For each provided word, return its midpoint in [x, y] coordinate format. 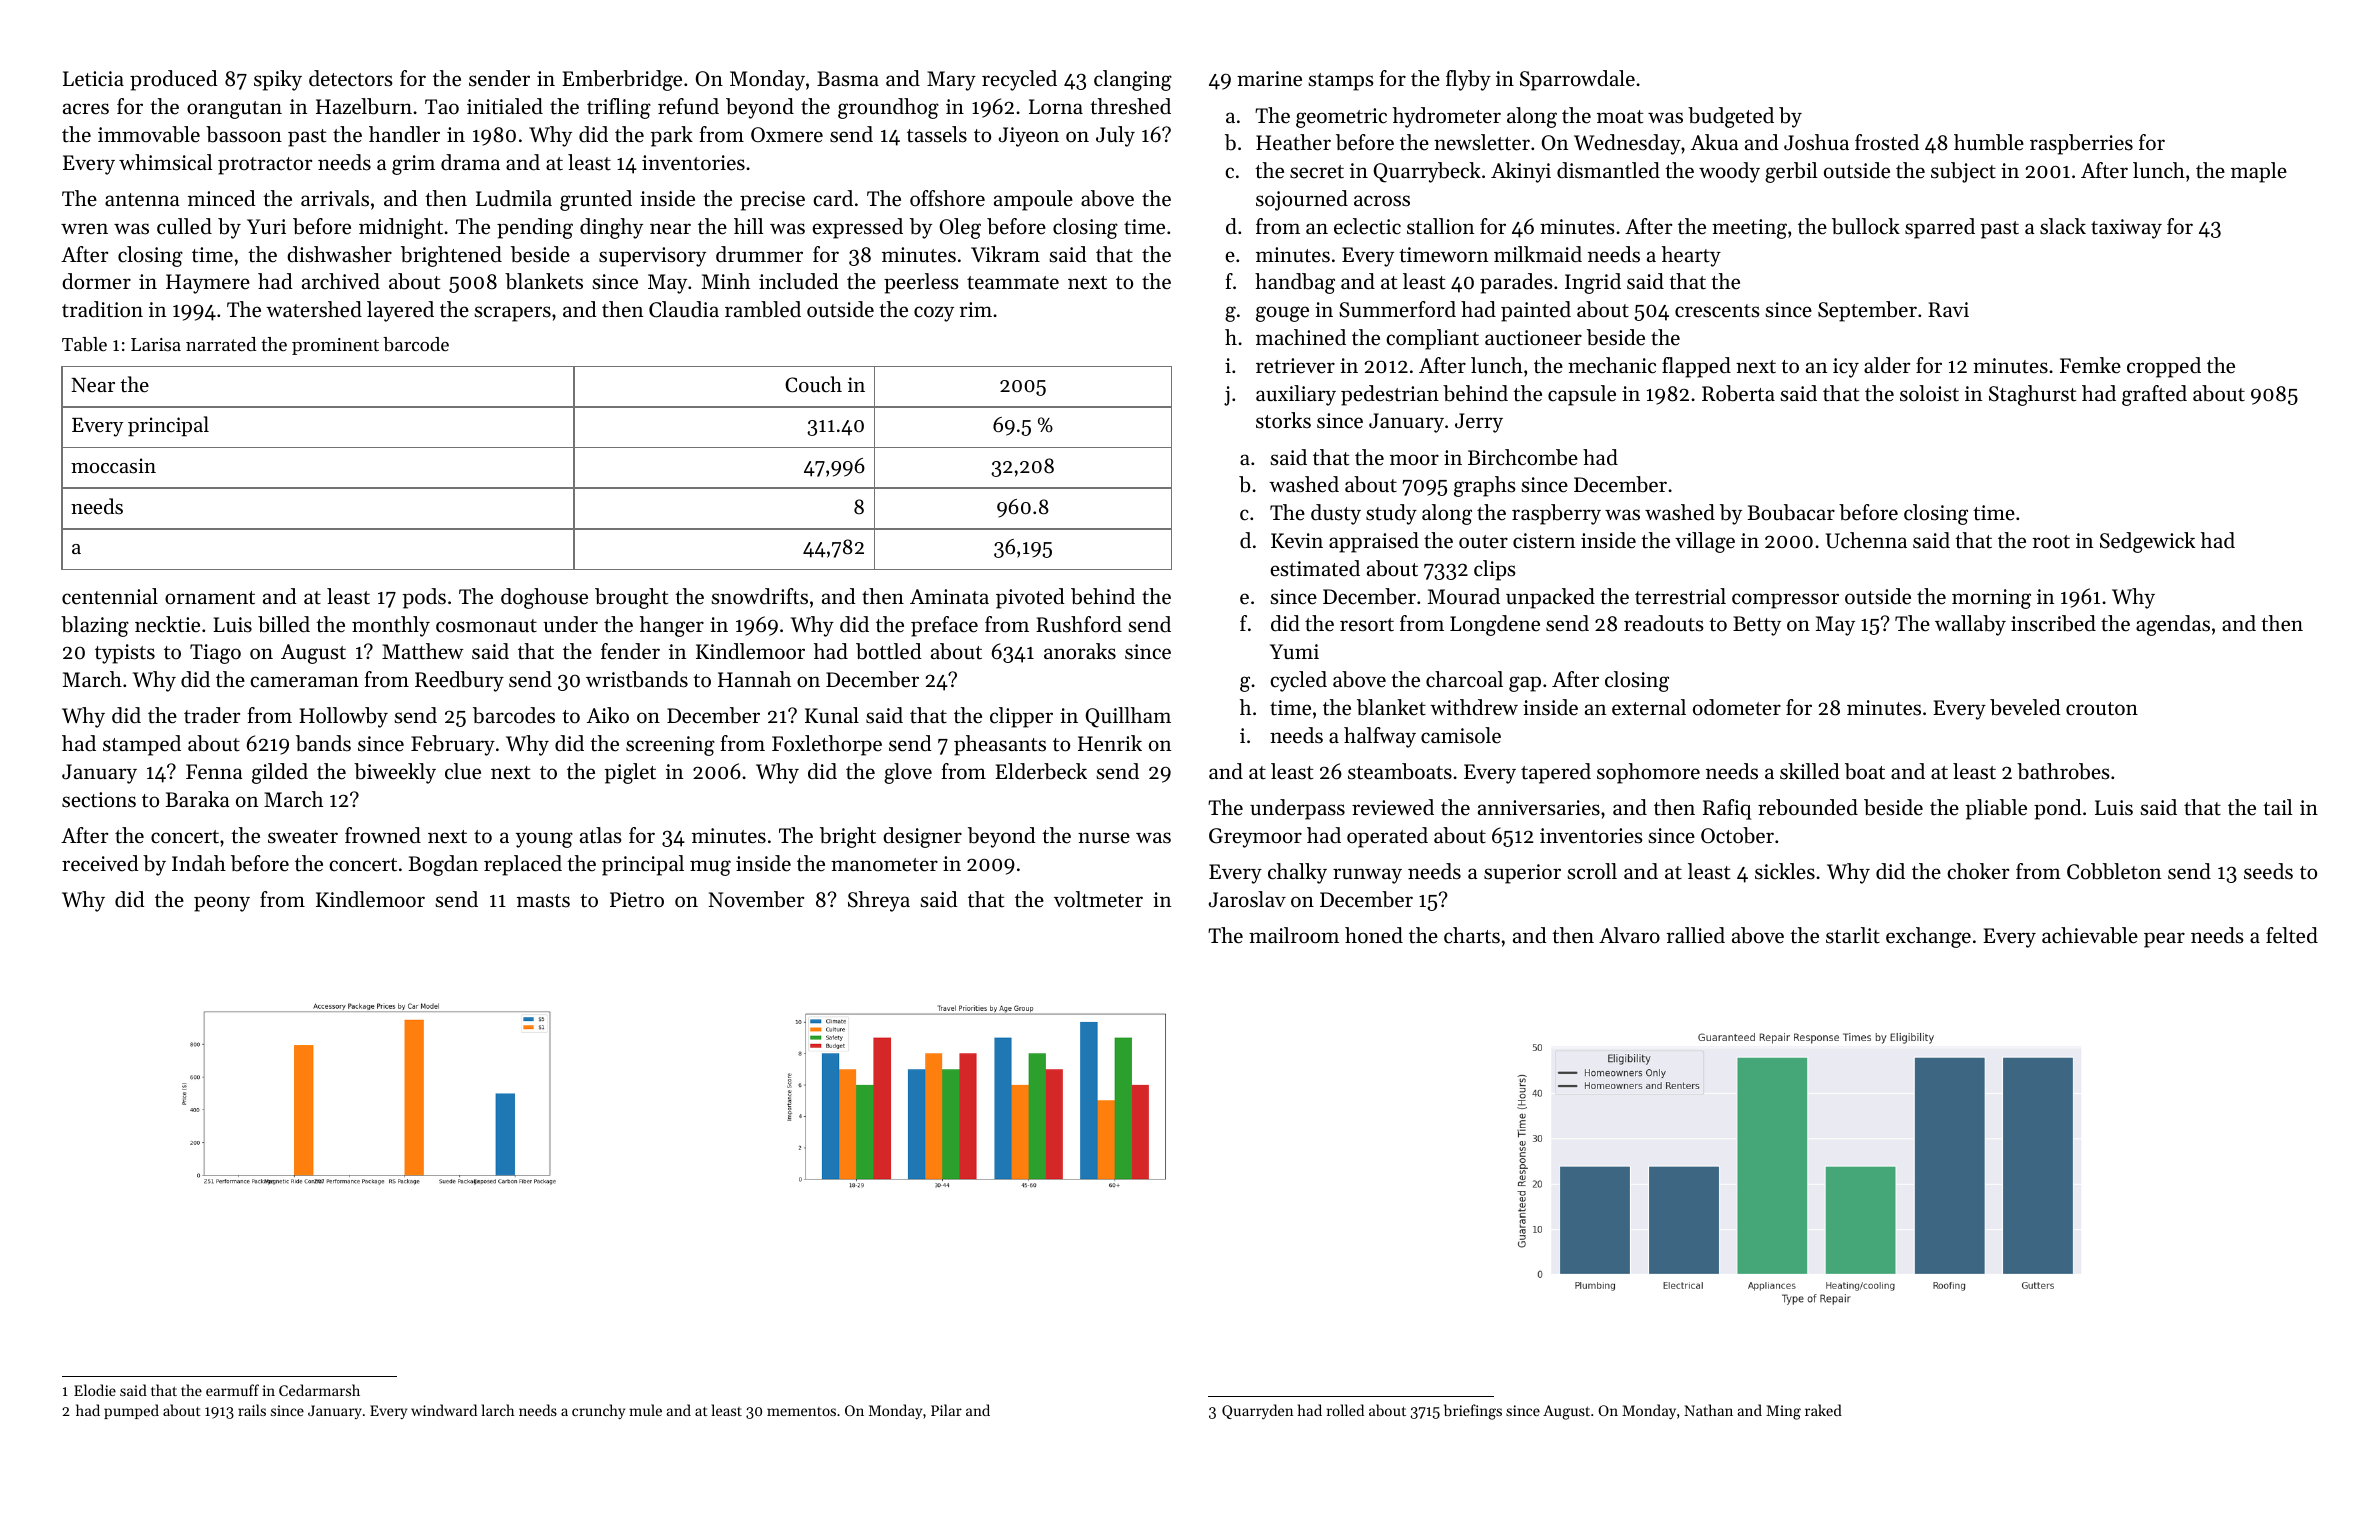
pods [424, 598]
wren [84, 229]
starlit [1853, 935]
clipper [1021, 717]
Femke [2090, 365]
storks [1283, 420]
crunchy [598, 1411]
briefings [1473, 1412]
